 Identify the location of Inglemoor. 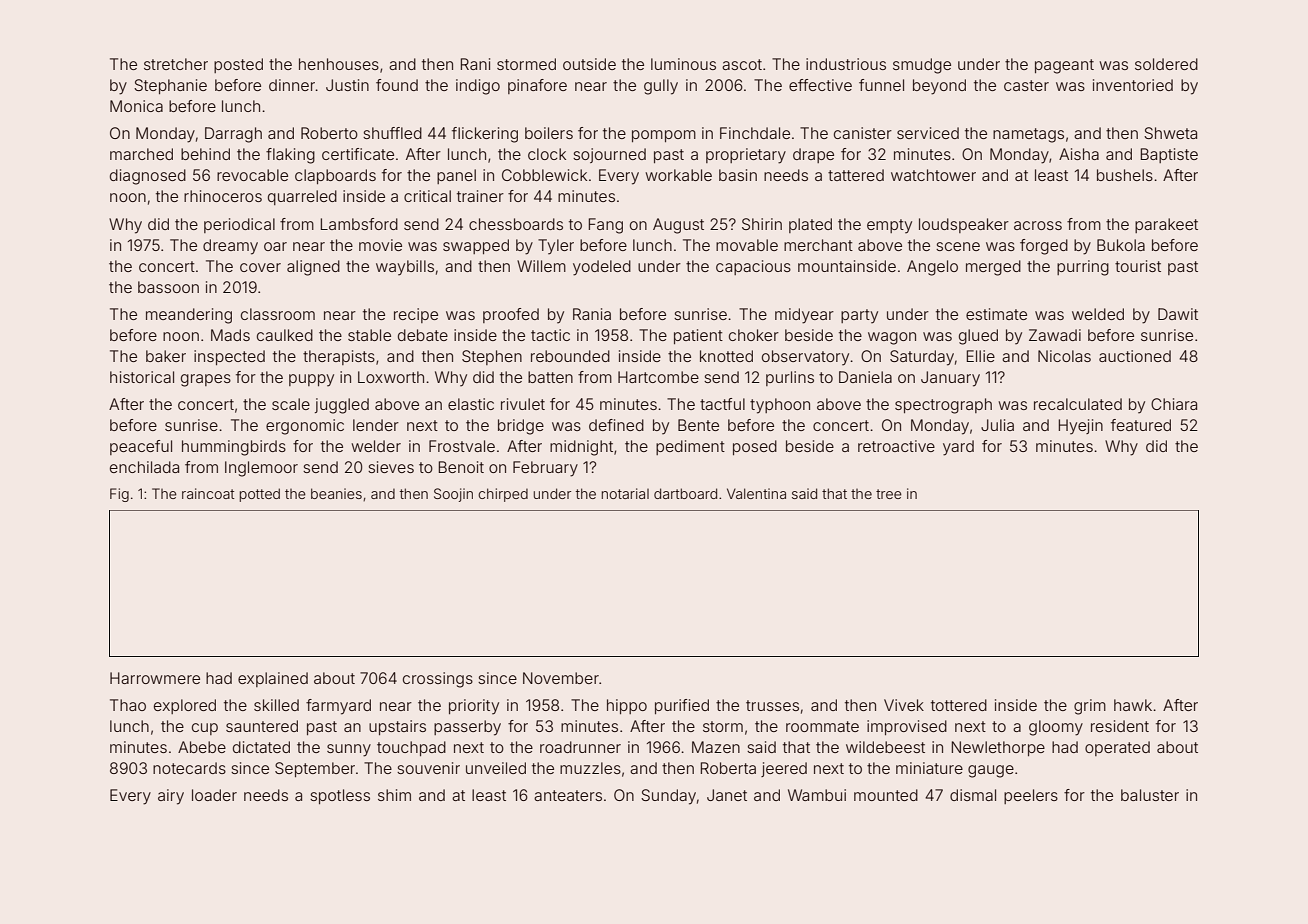
(261, 469).
